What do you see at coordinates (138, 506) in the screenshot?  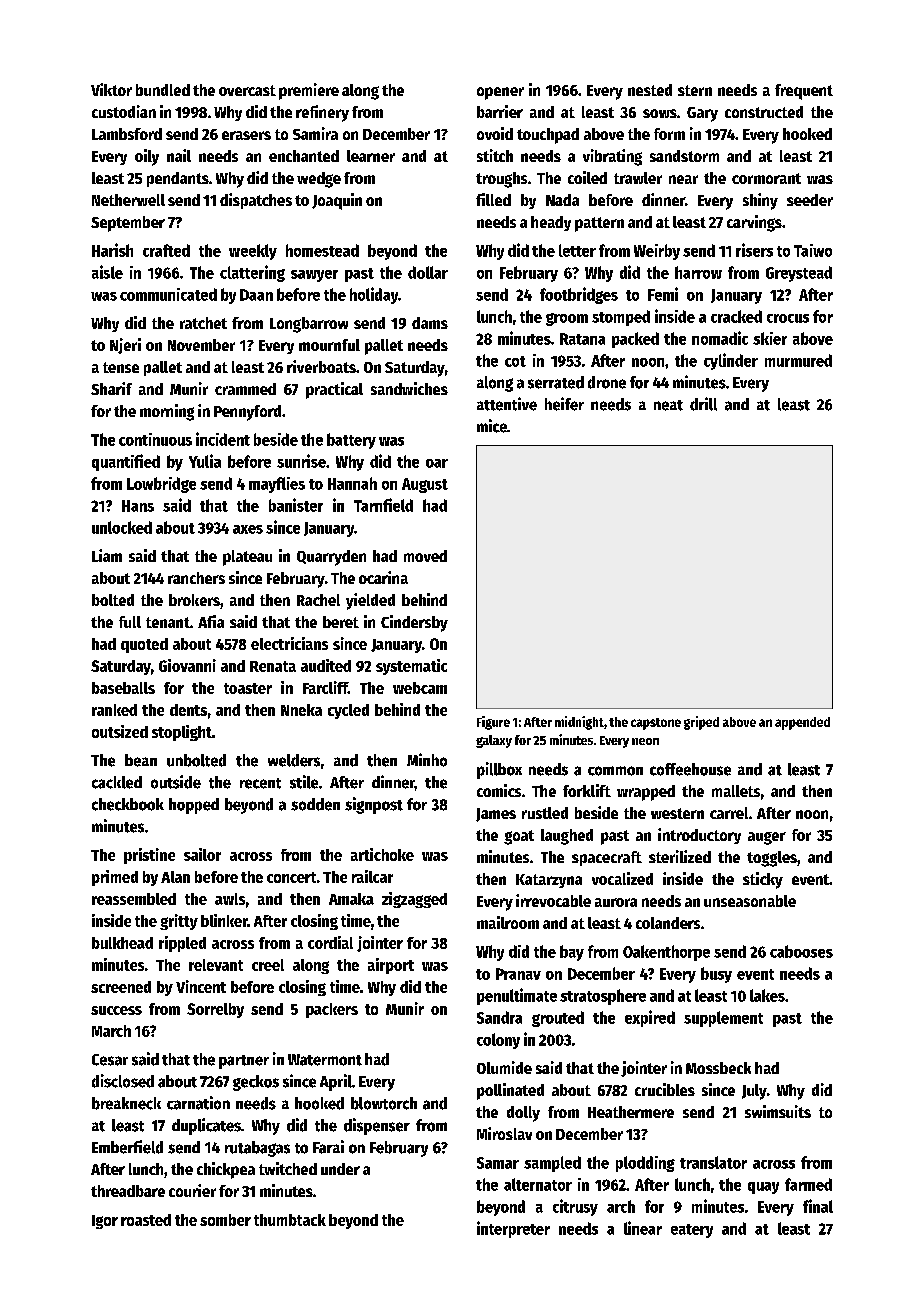 I see `Hans` at bounding box center [138, 506].
